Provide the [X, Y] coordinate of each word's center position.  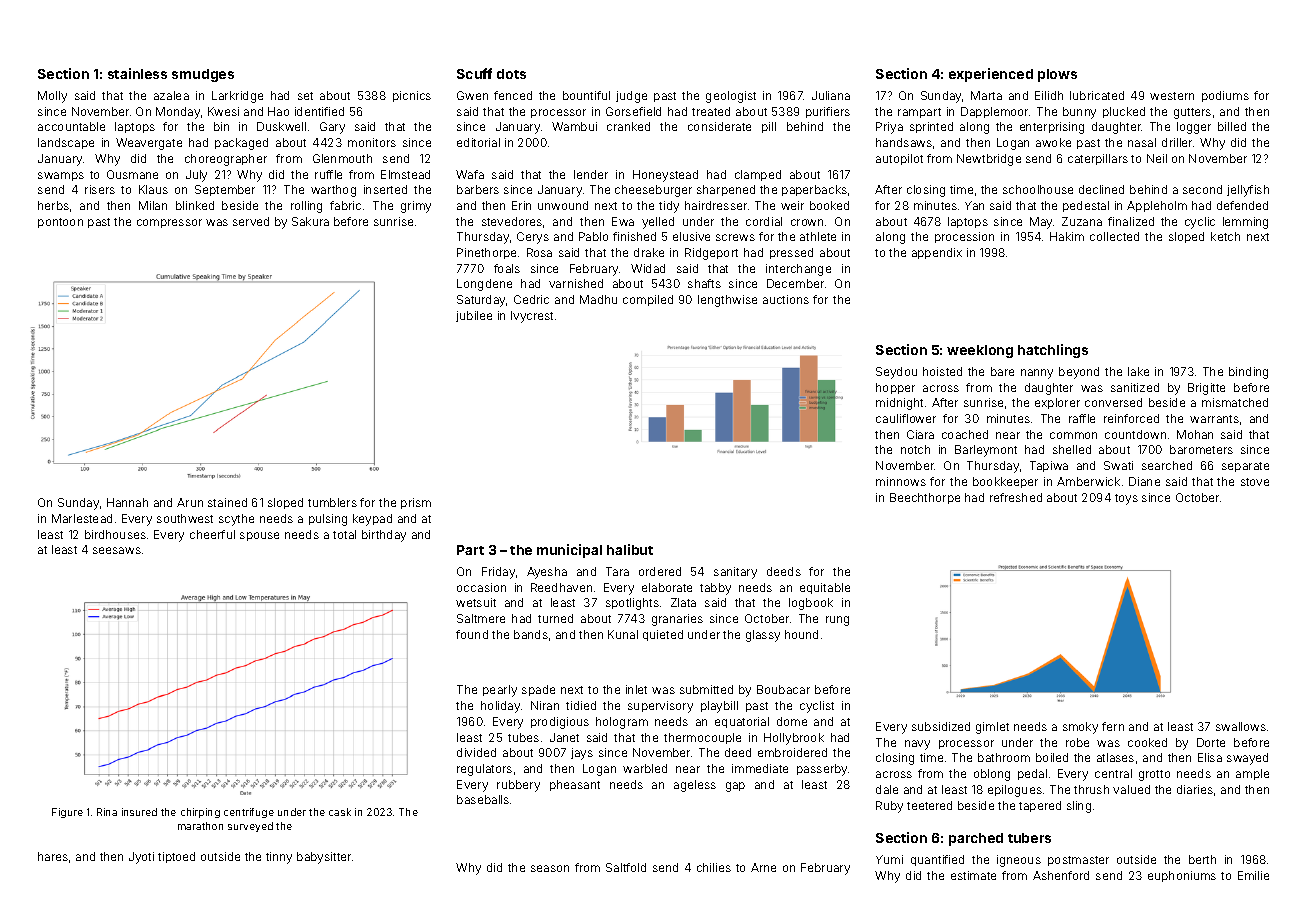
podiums [1225, 96]
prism [416, 503]
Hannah [127, 502]
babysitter [324, 858]
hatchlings [1053, 351]
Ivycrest [532, 317]
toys [1126, 499]
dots [511, 74]
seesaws [117, 550]
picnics [412, 96]
